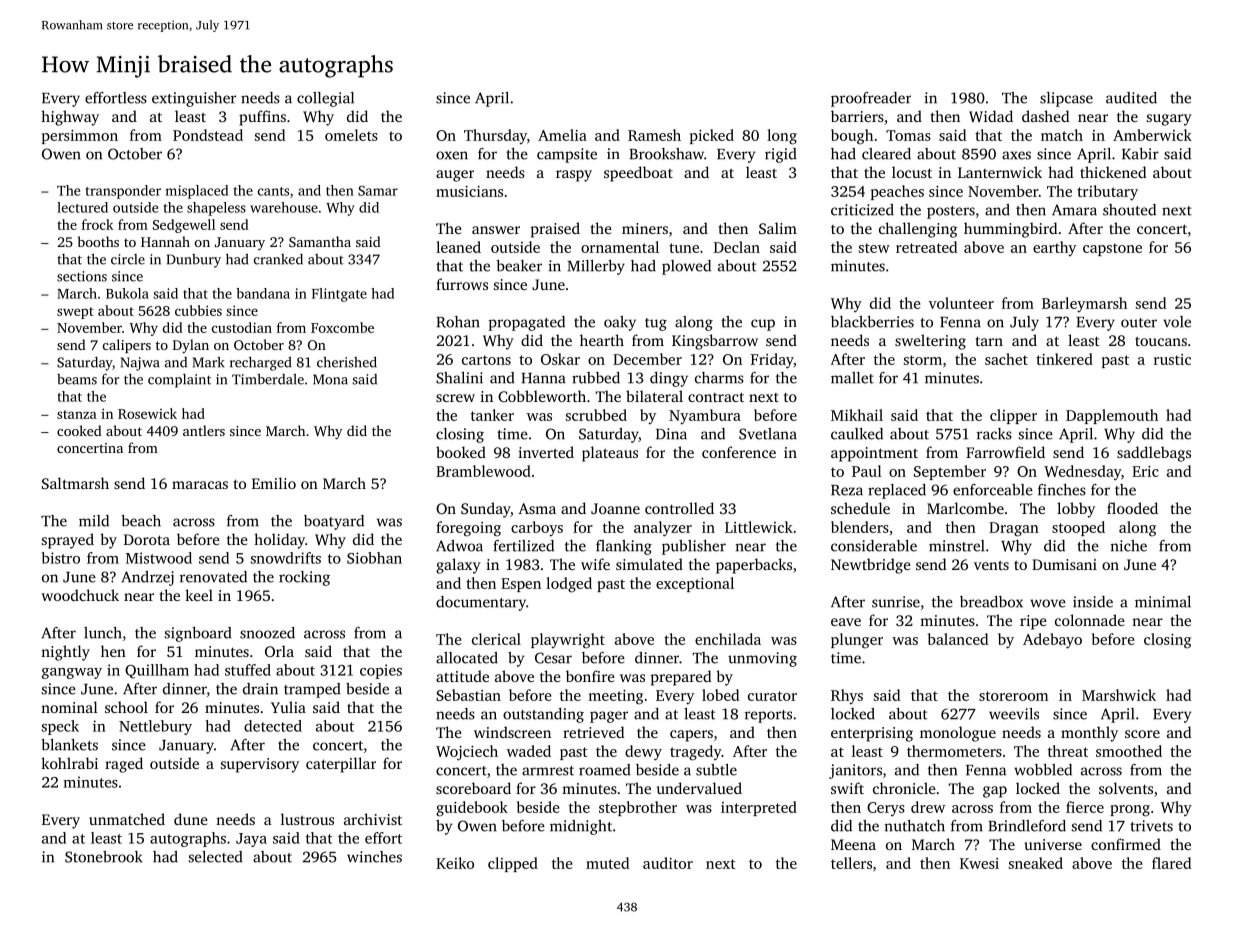 Image resolution: width=1233 pixels, height=952 pixels. I want to click on confirmed, so click(1126, 844).
